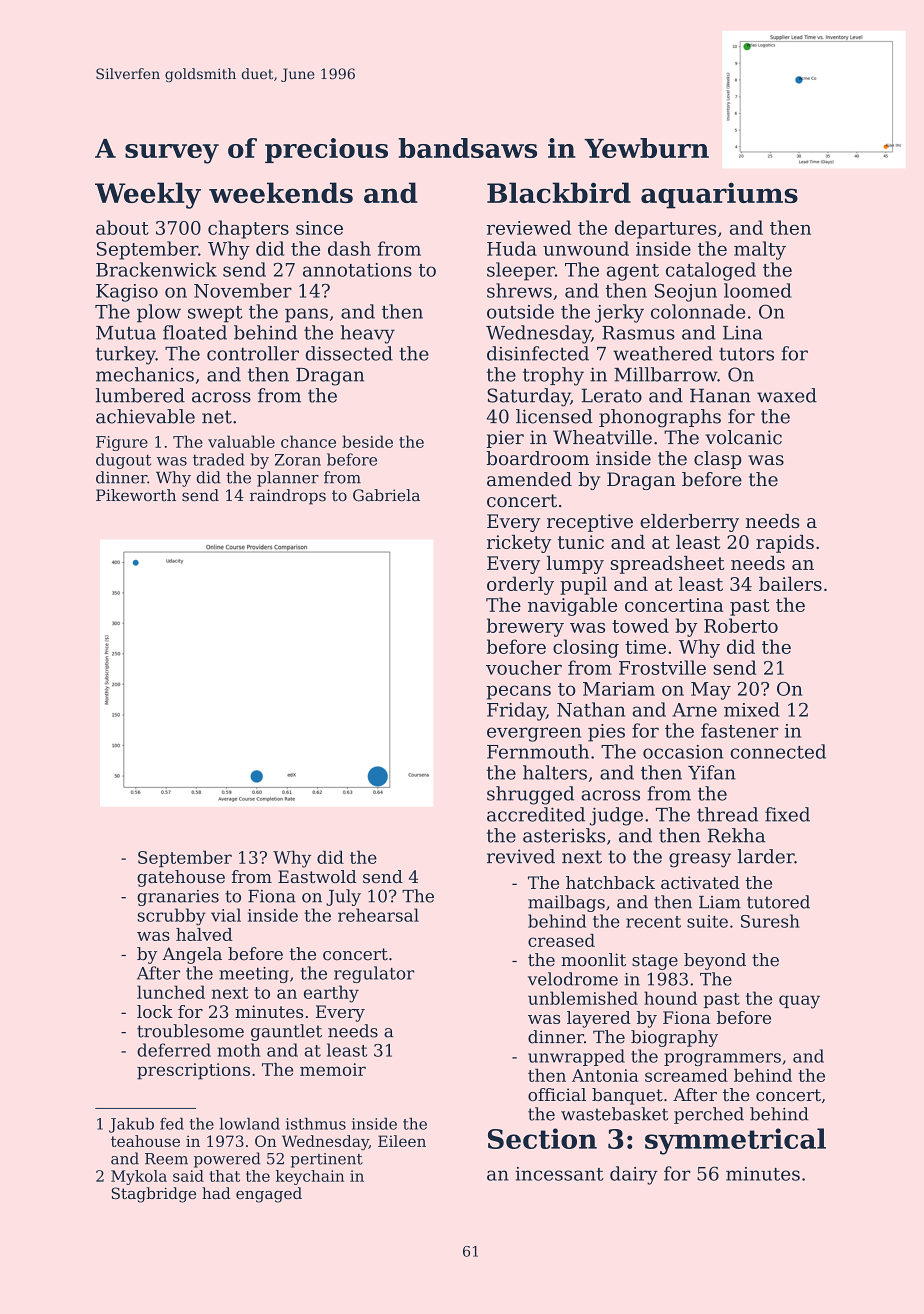 The image size is (924, 1314). Describe the element at coordinates (529, 227) in the image. I see `reviewed` at that location.
